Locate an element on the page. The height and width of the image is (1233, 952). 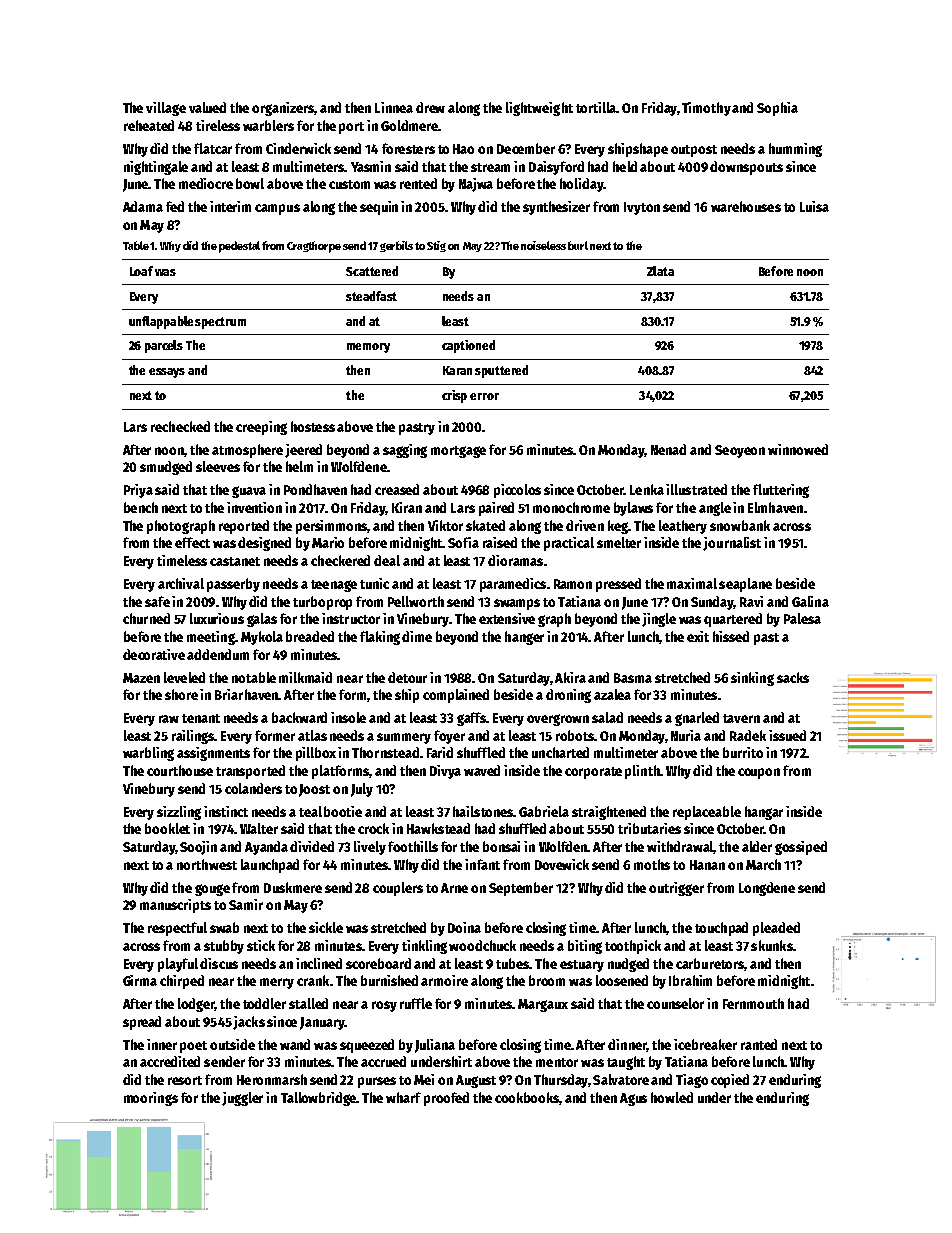
winnowed is located at coordinates (798, 449).
